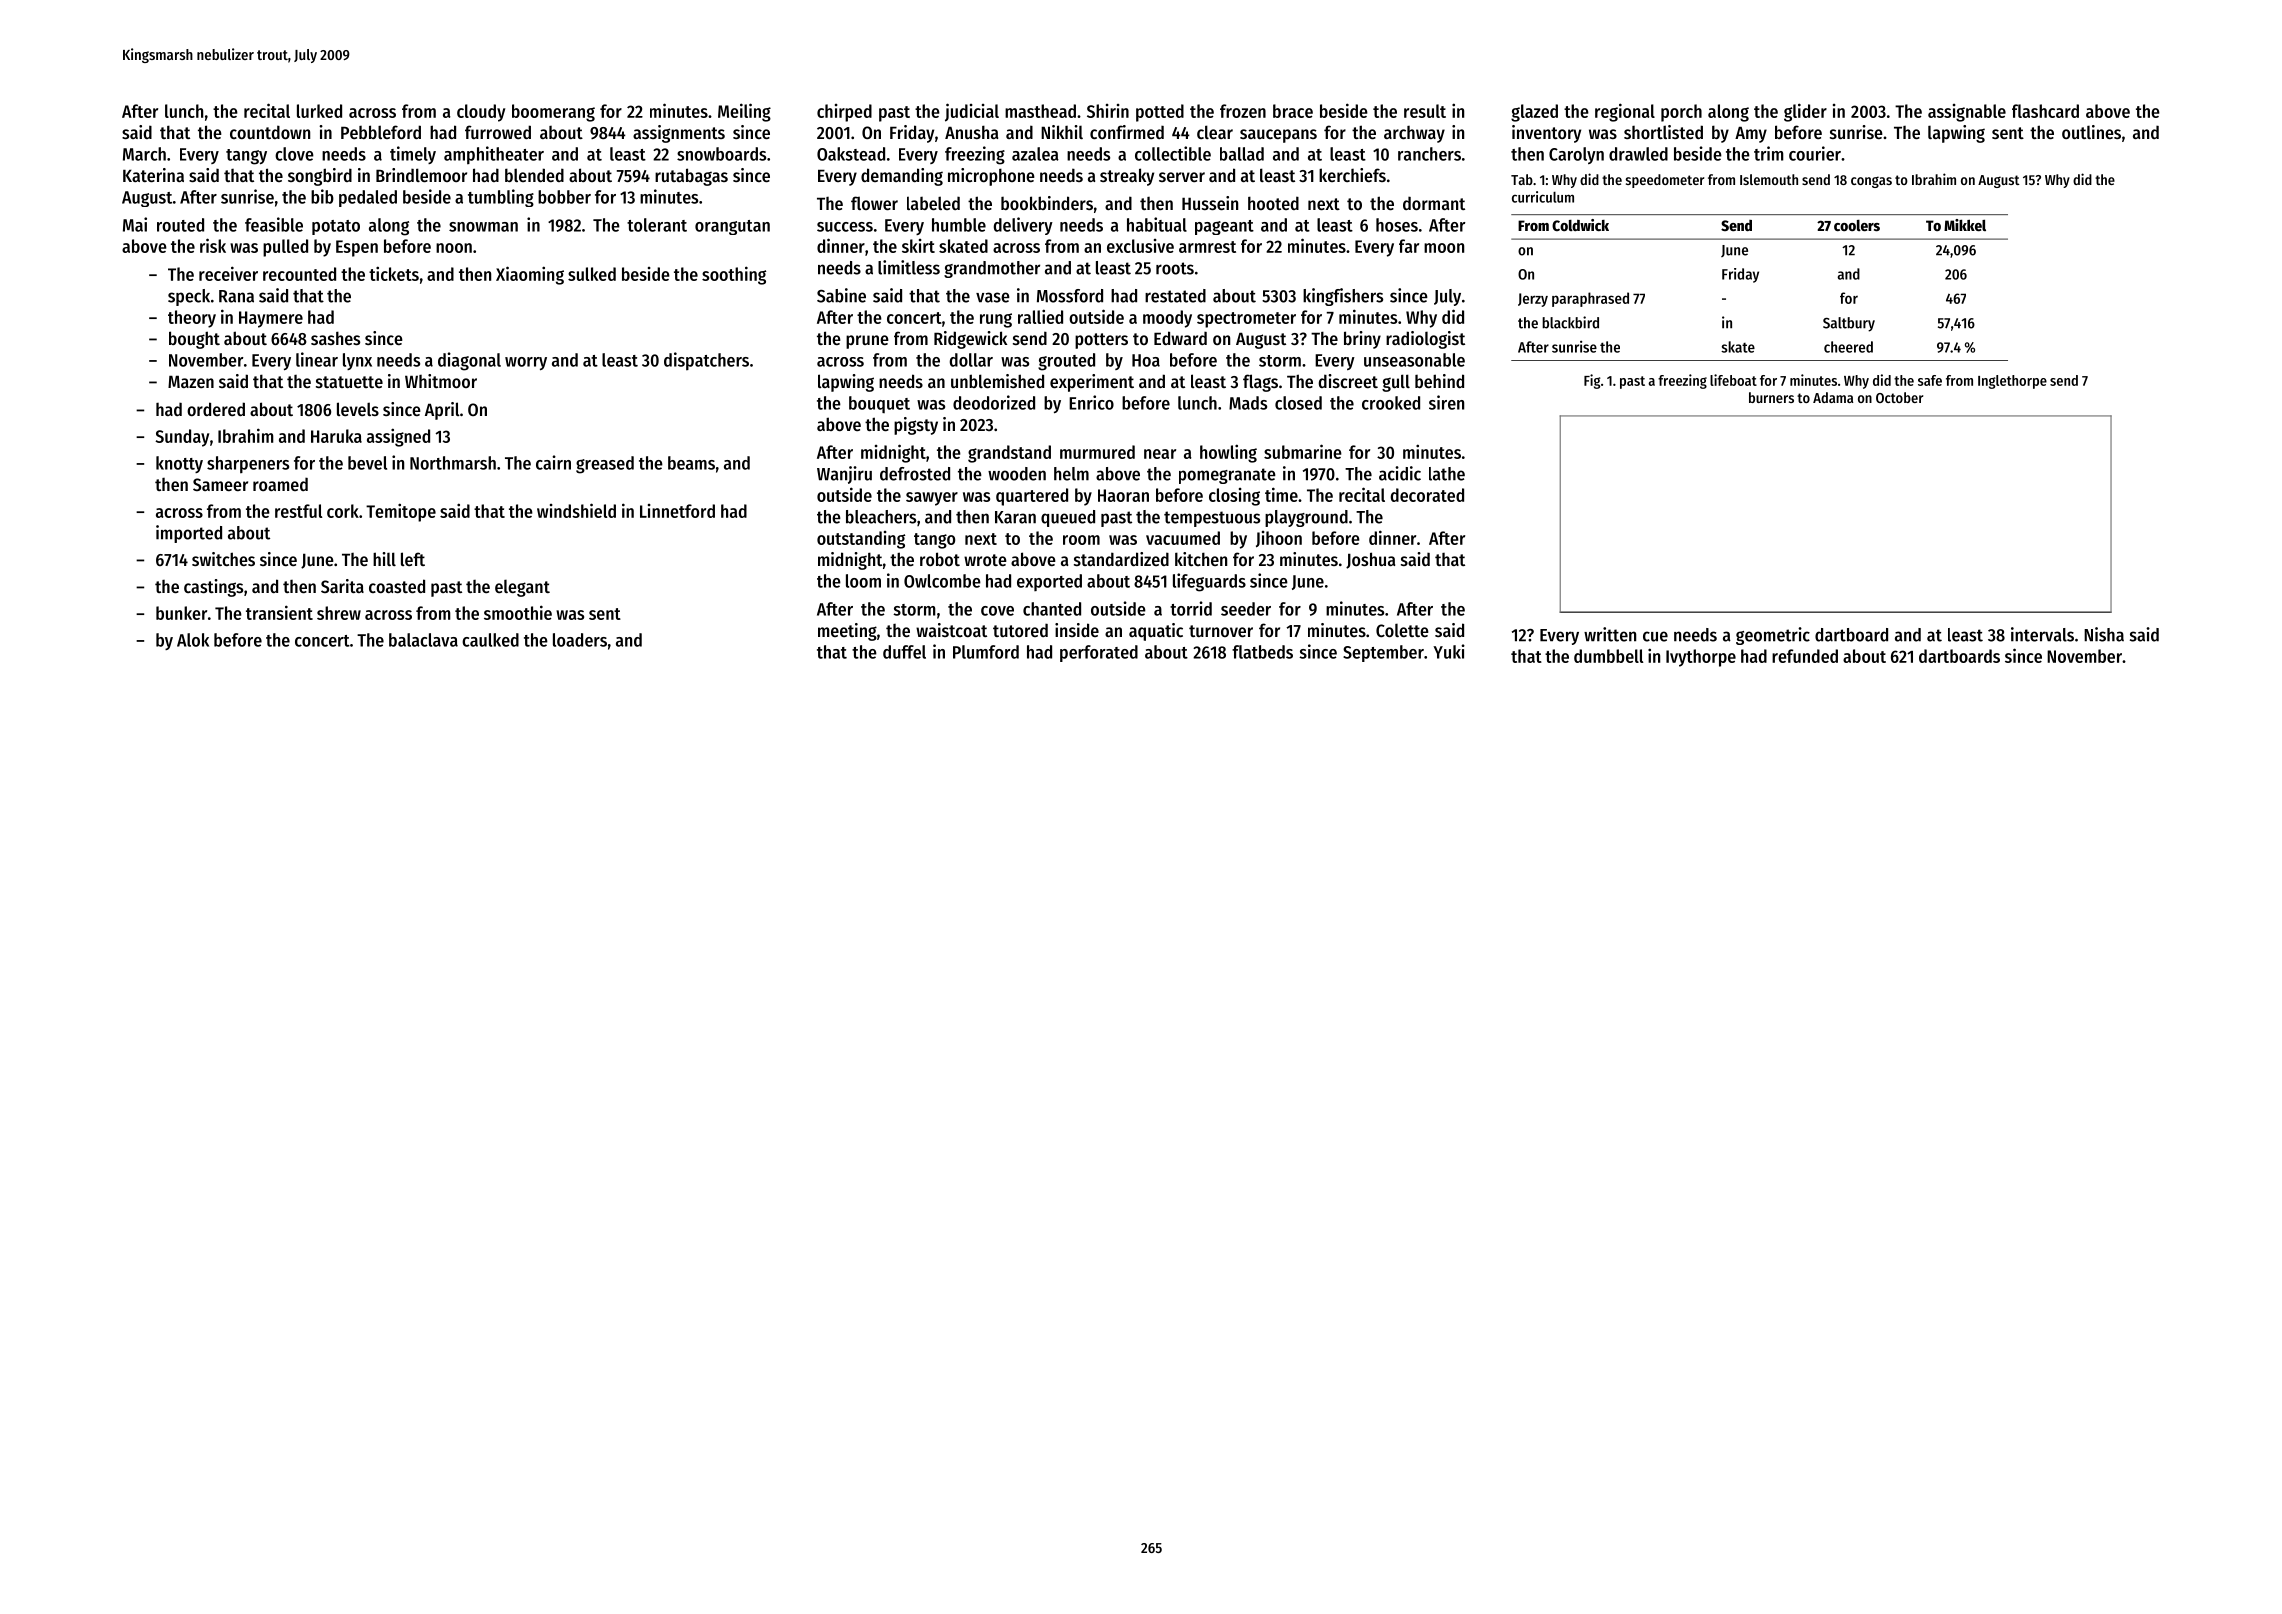 The image size is (2282, 1614). I want to click on paraphrased, so click(1590, 299).
